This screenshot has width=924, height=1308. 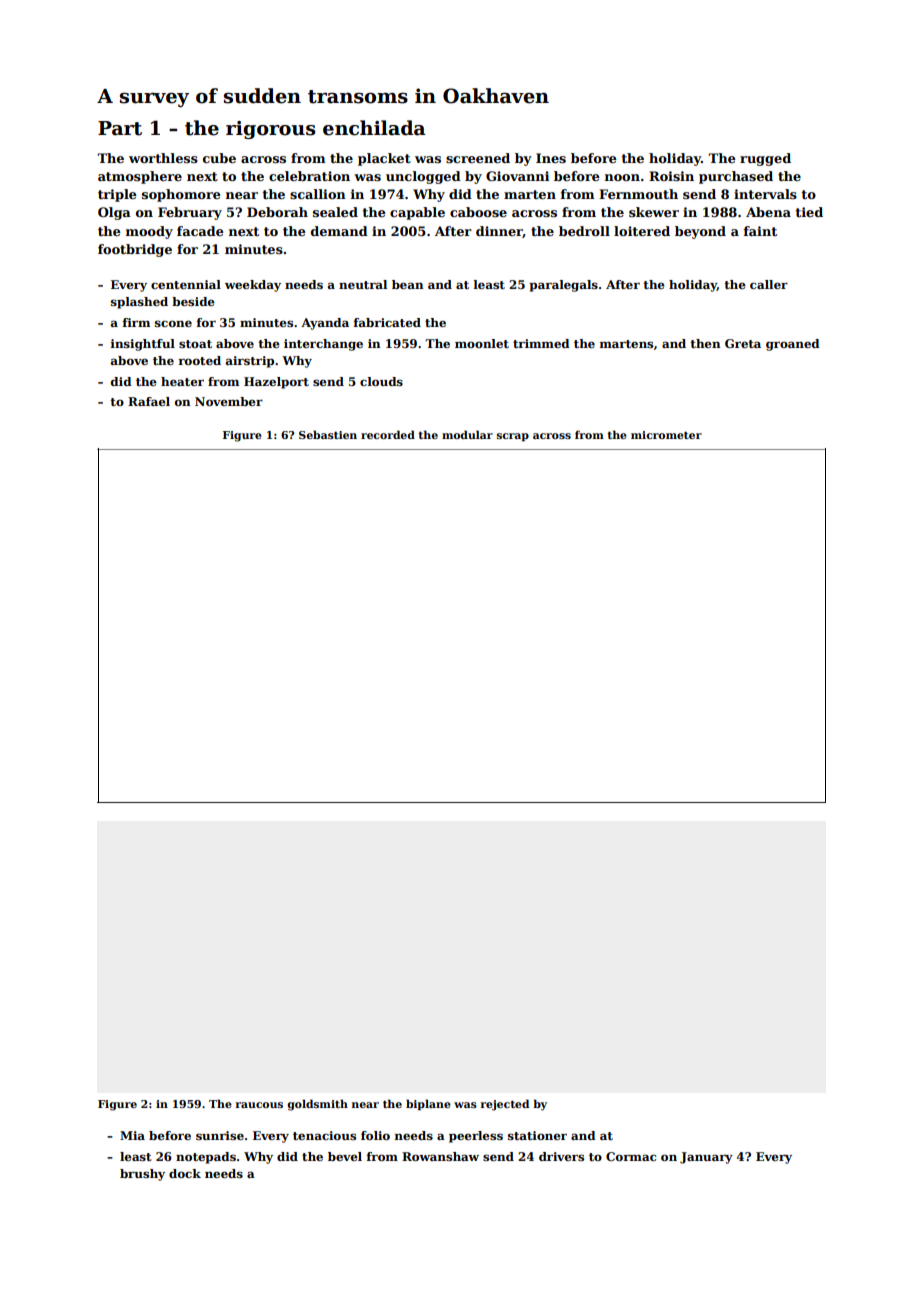 What do you see at coordinates (388, 434) in the screenshot?
I see `recorded` at bounding box center [388, 434].
